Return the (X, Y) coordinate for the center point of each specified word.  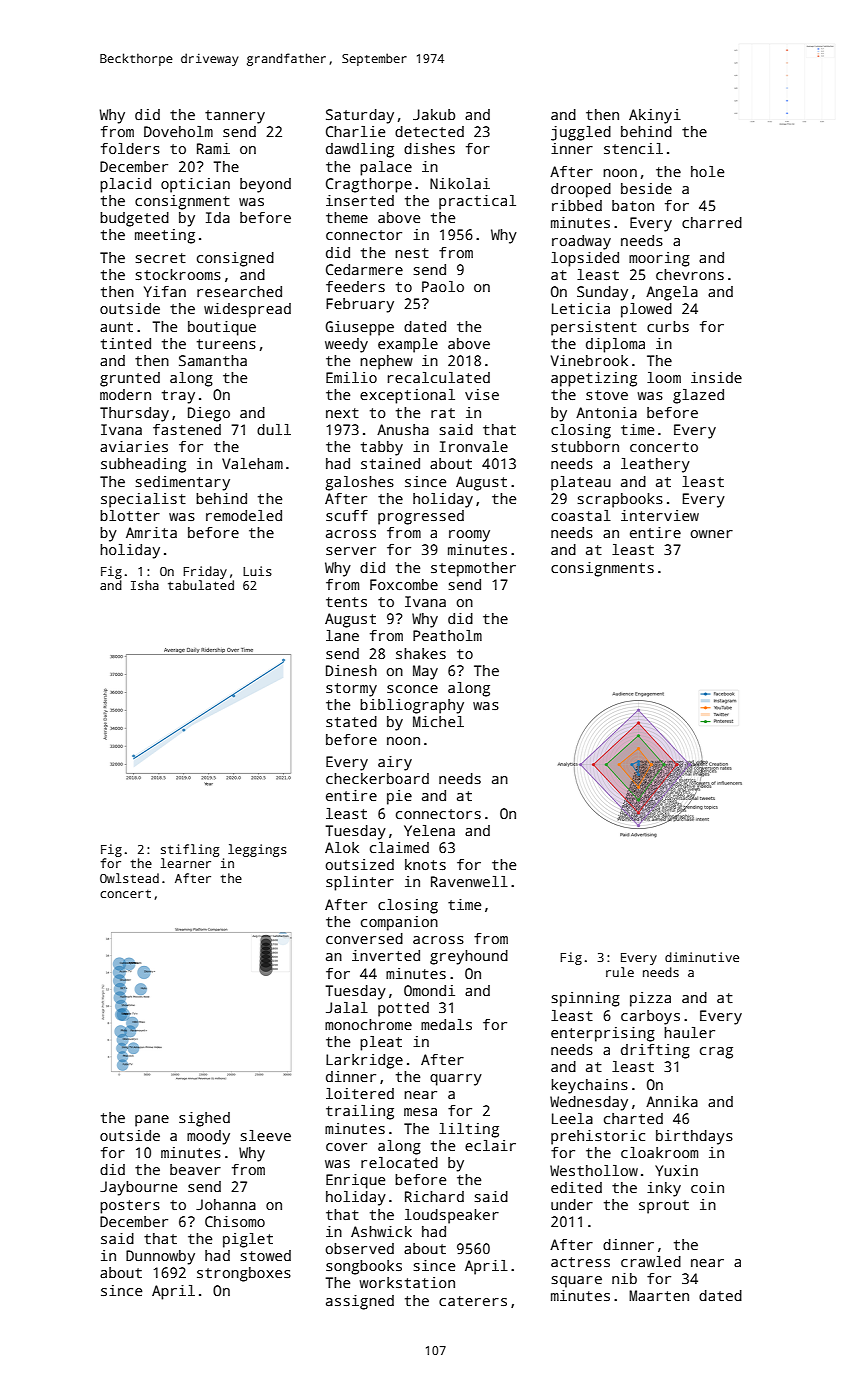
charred (712, 222)
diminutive (702, 957)
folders (130, 148)
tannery (235, 117)
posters (130, 1207)
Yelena (429, 830)
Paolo (443, 286)
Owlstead (129, 878)
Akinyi (655, 116)
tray (178, 397)
